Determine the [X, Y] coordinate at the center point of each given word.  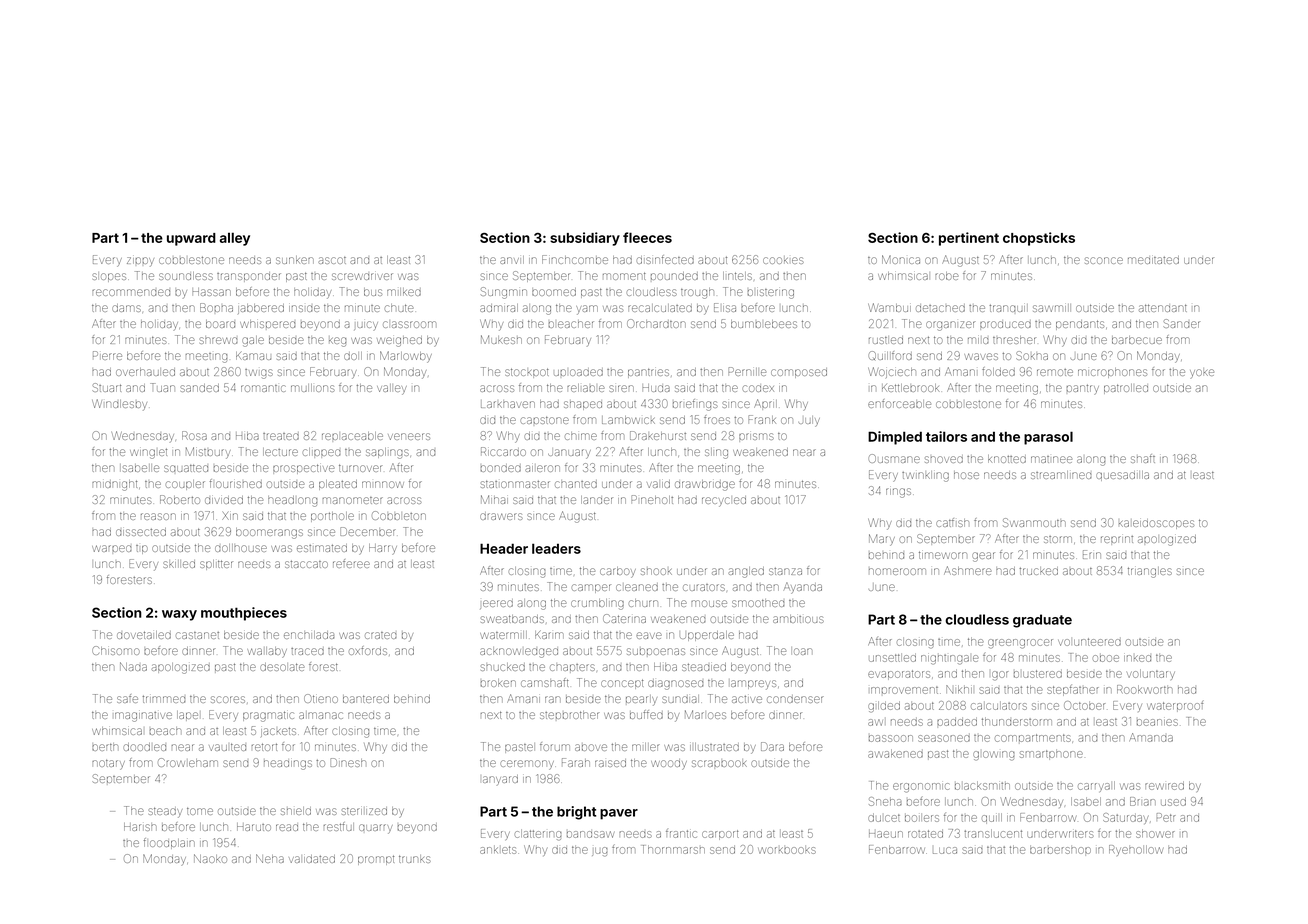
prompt [376, 860]
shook [656, 571]
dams [126, 308]
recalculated [660, 308]
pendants [1080, 325]
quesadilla [1122, 476]
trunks [415, 859]
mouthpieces [244, 614]
